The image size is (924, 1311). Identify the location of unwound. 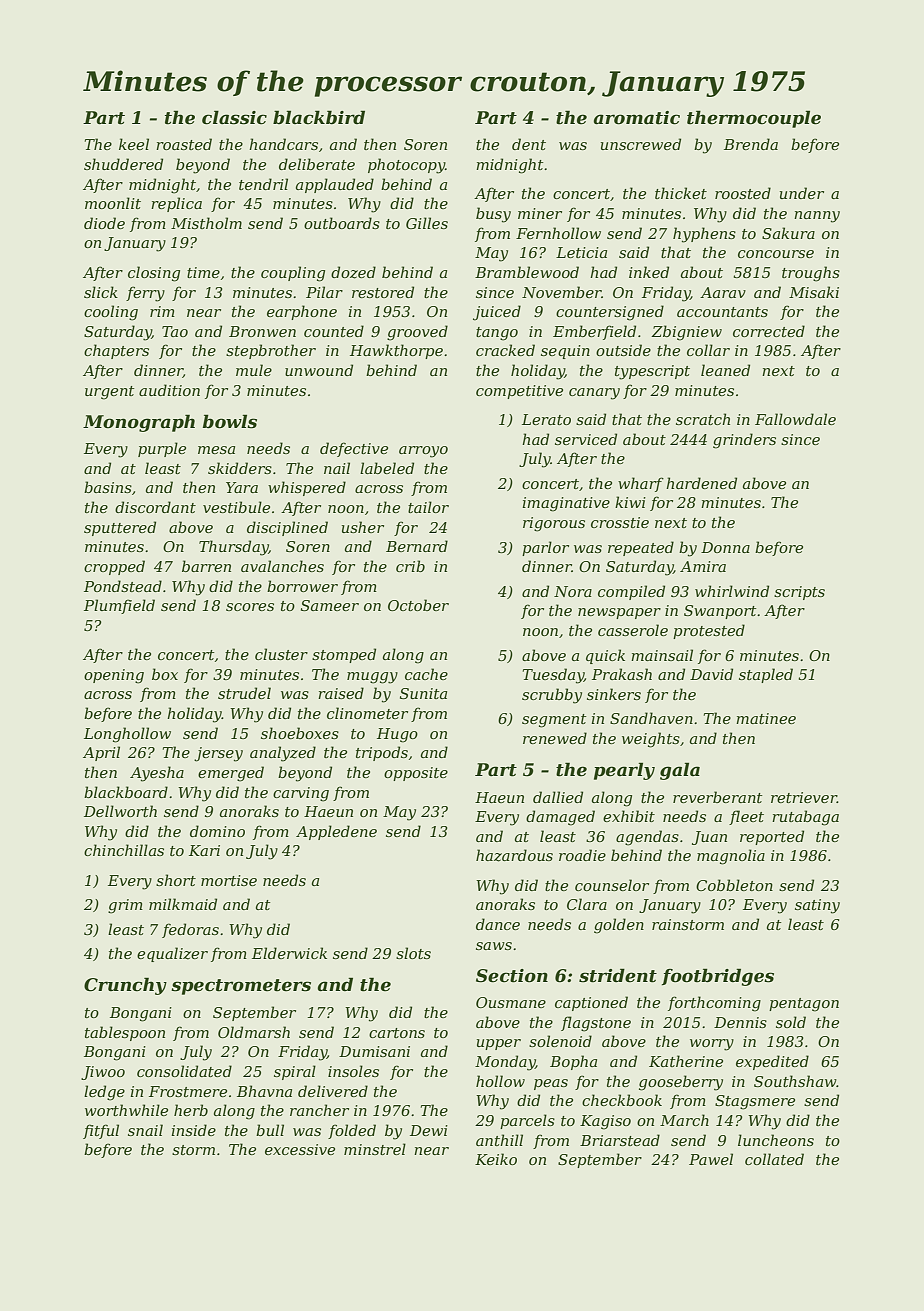
(319, 370).
